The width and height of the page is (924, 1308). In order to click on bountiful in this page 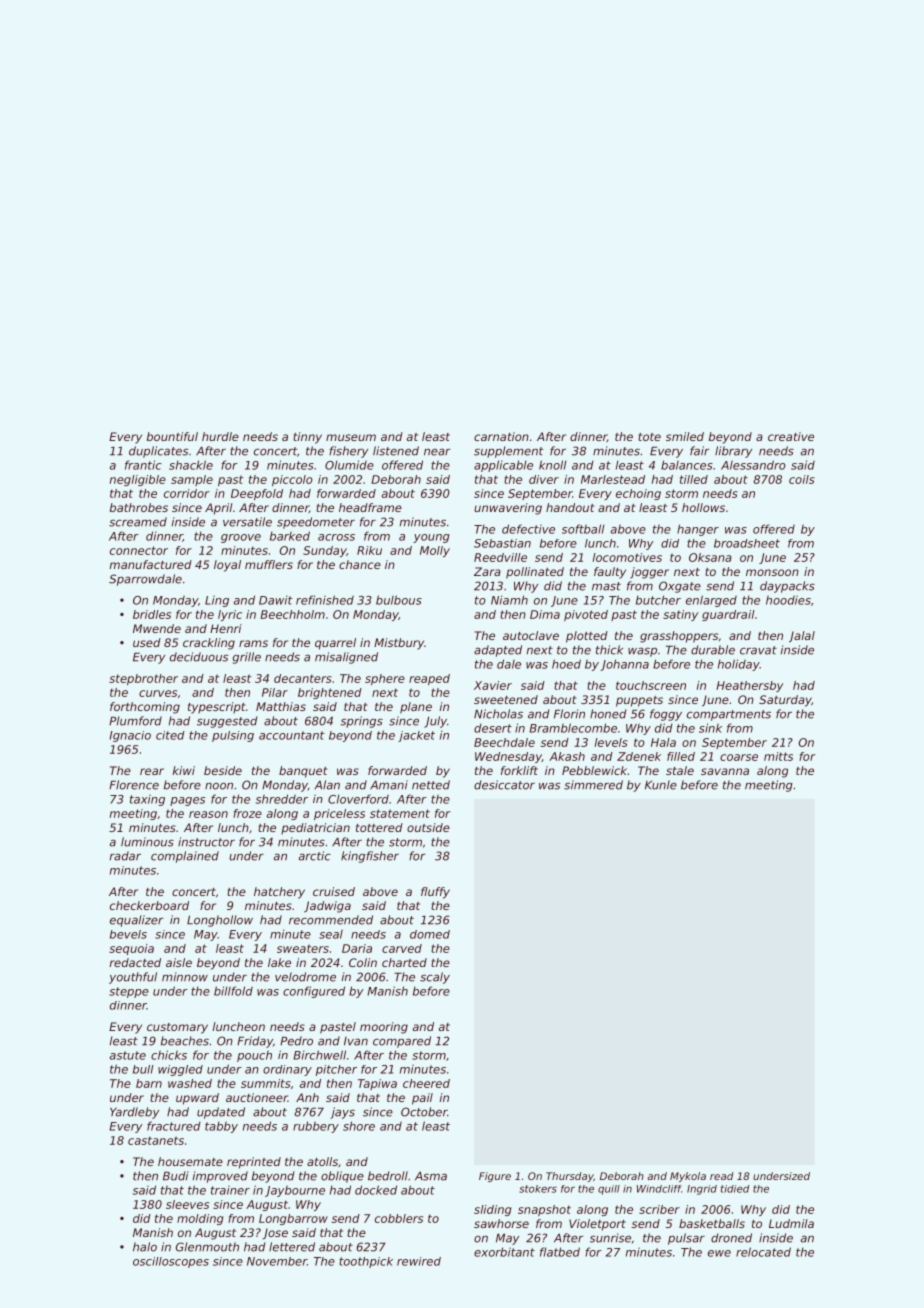, I will do `click(172, 436)`.
